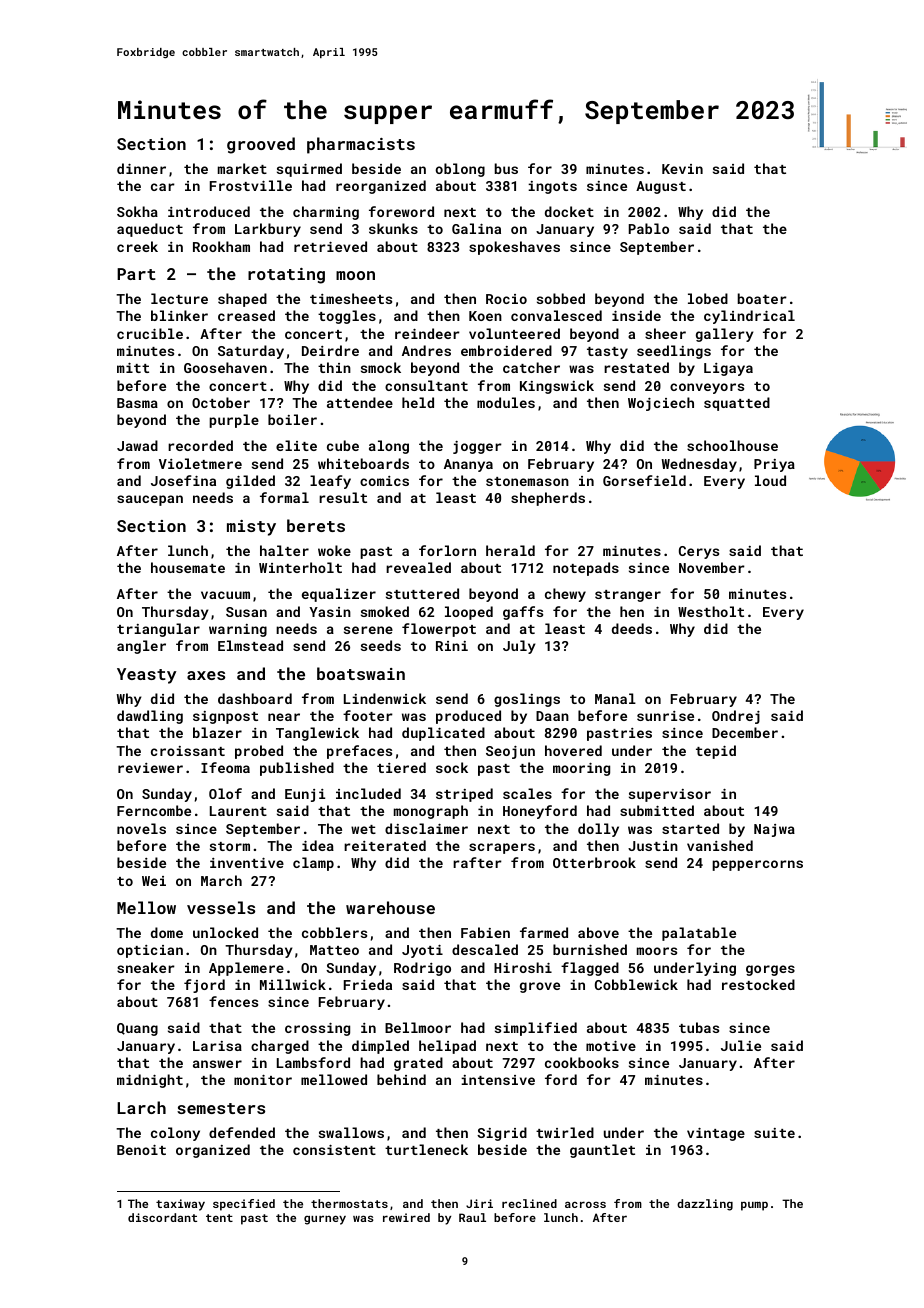  I want to click on turtleneck, so click(426, 1149).
